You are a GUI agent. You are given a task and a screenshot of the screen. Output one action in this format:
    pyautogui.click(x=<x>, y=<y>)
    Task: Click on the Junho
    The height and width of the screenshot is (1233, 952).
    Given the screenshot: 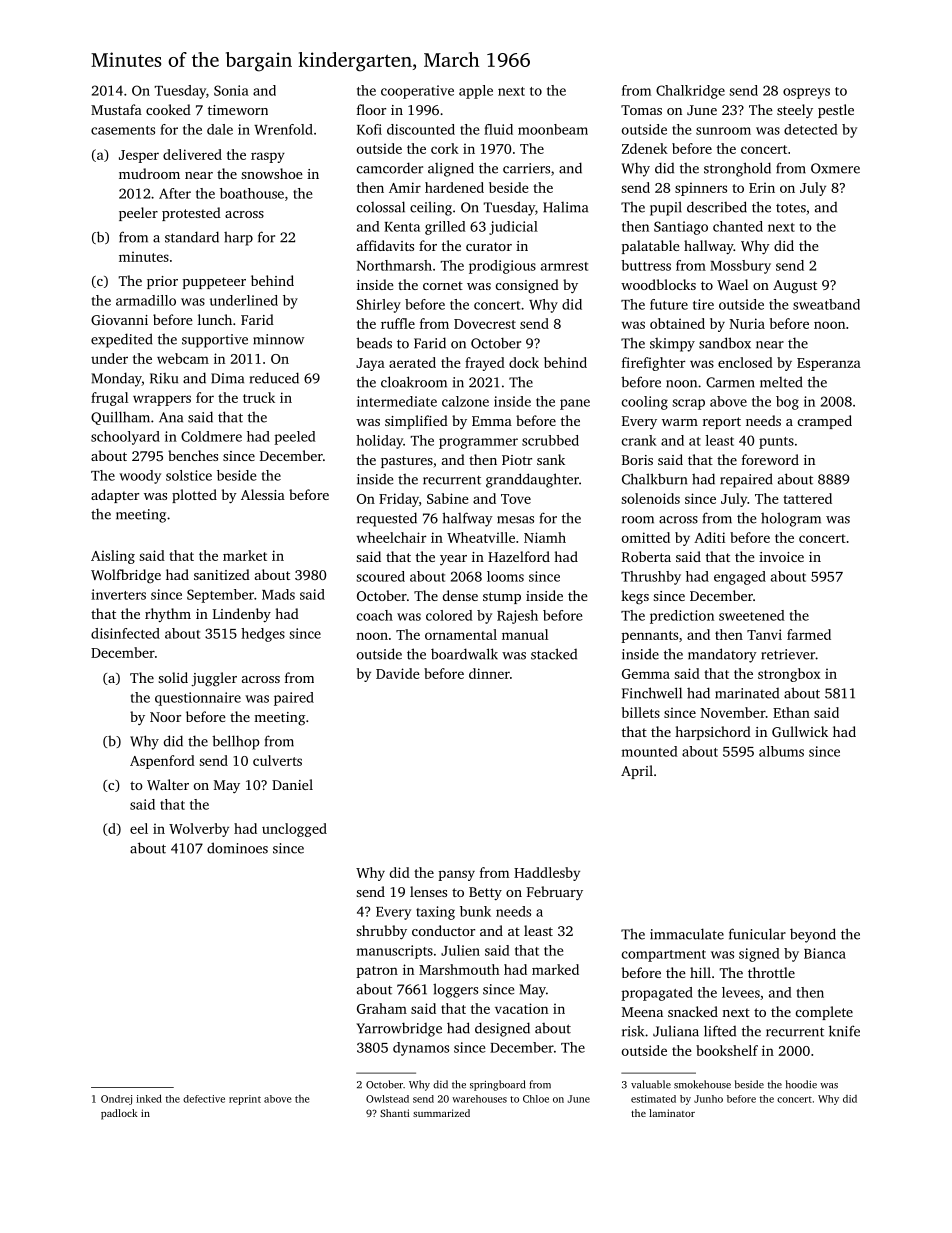 What is the action you would take?
    pyautogui.click(x=708, y=1099)
